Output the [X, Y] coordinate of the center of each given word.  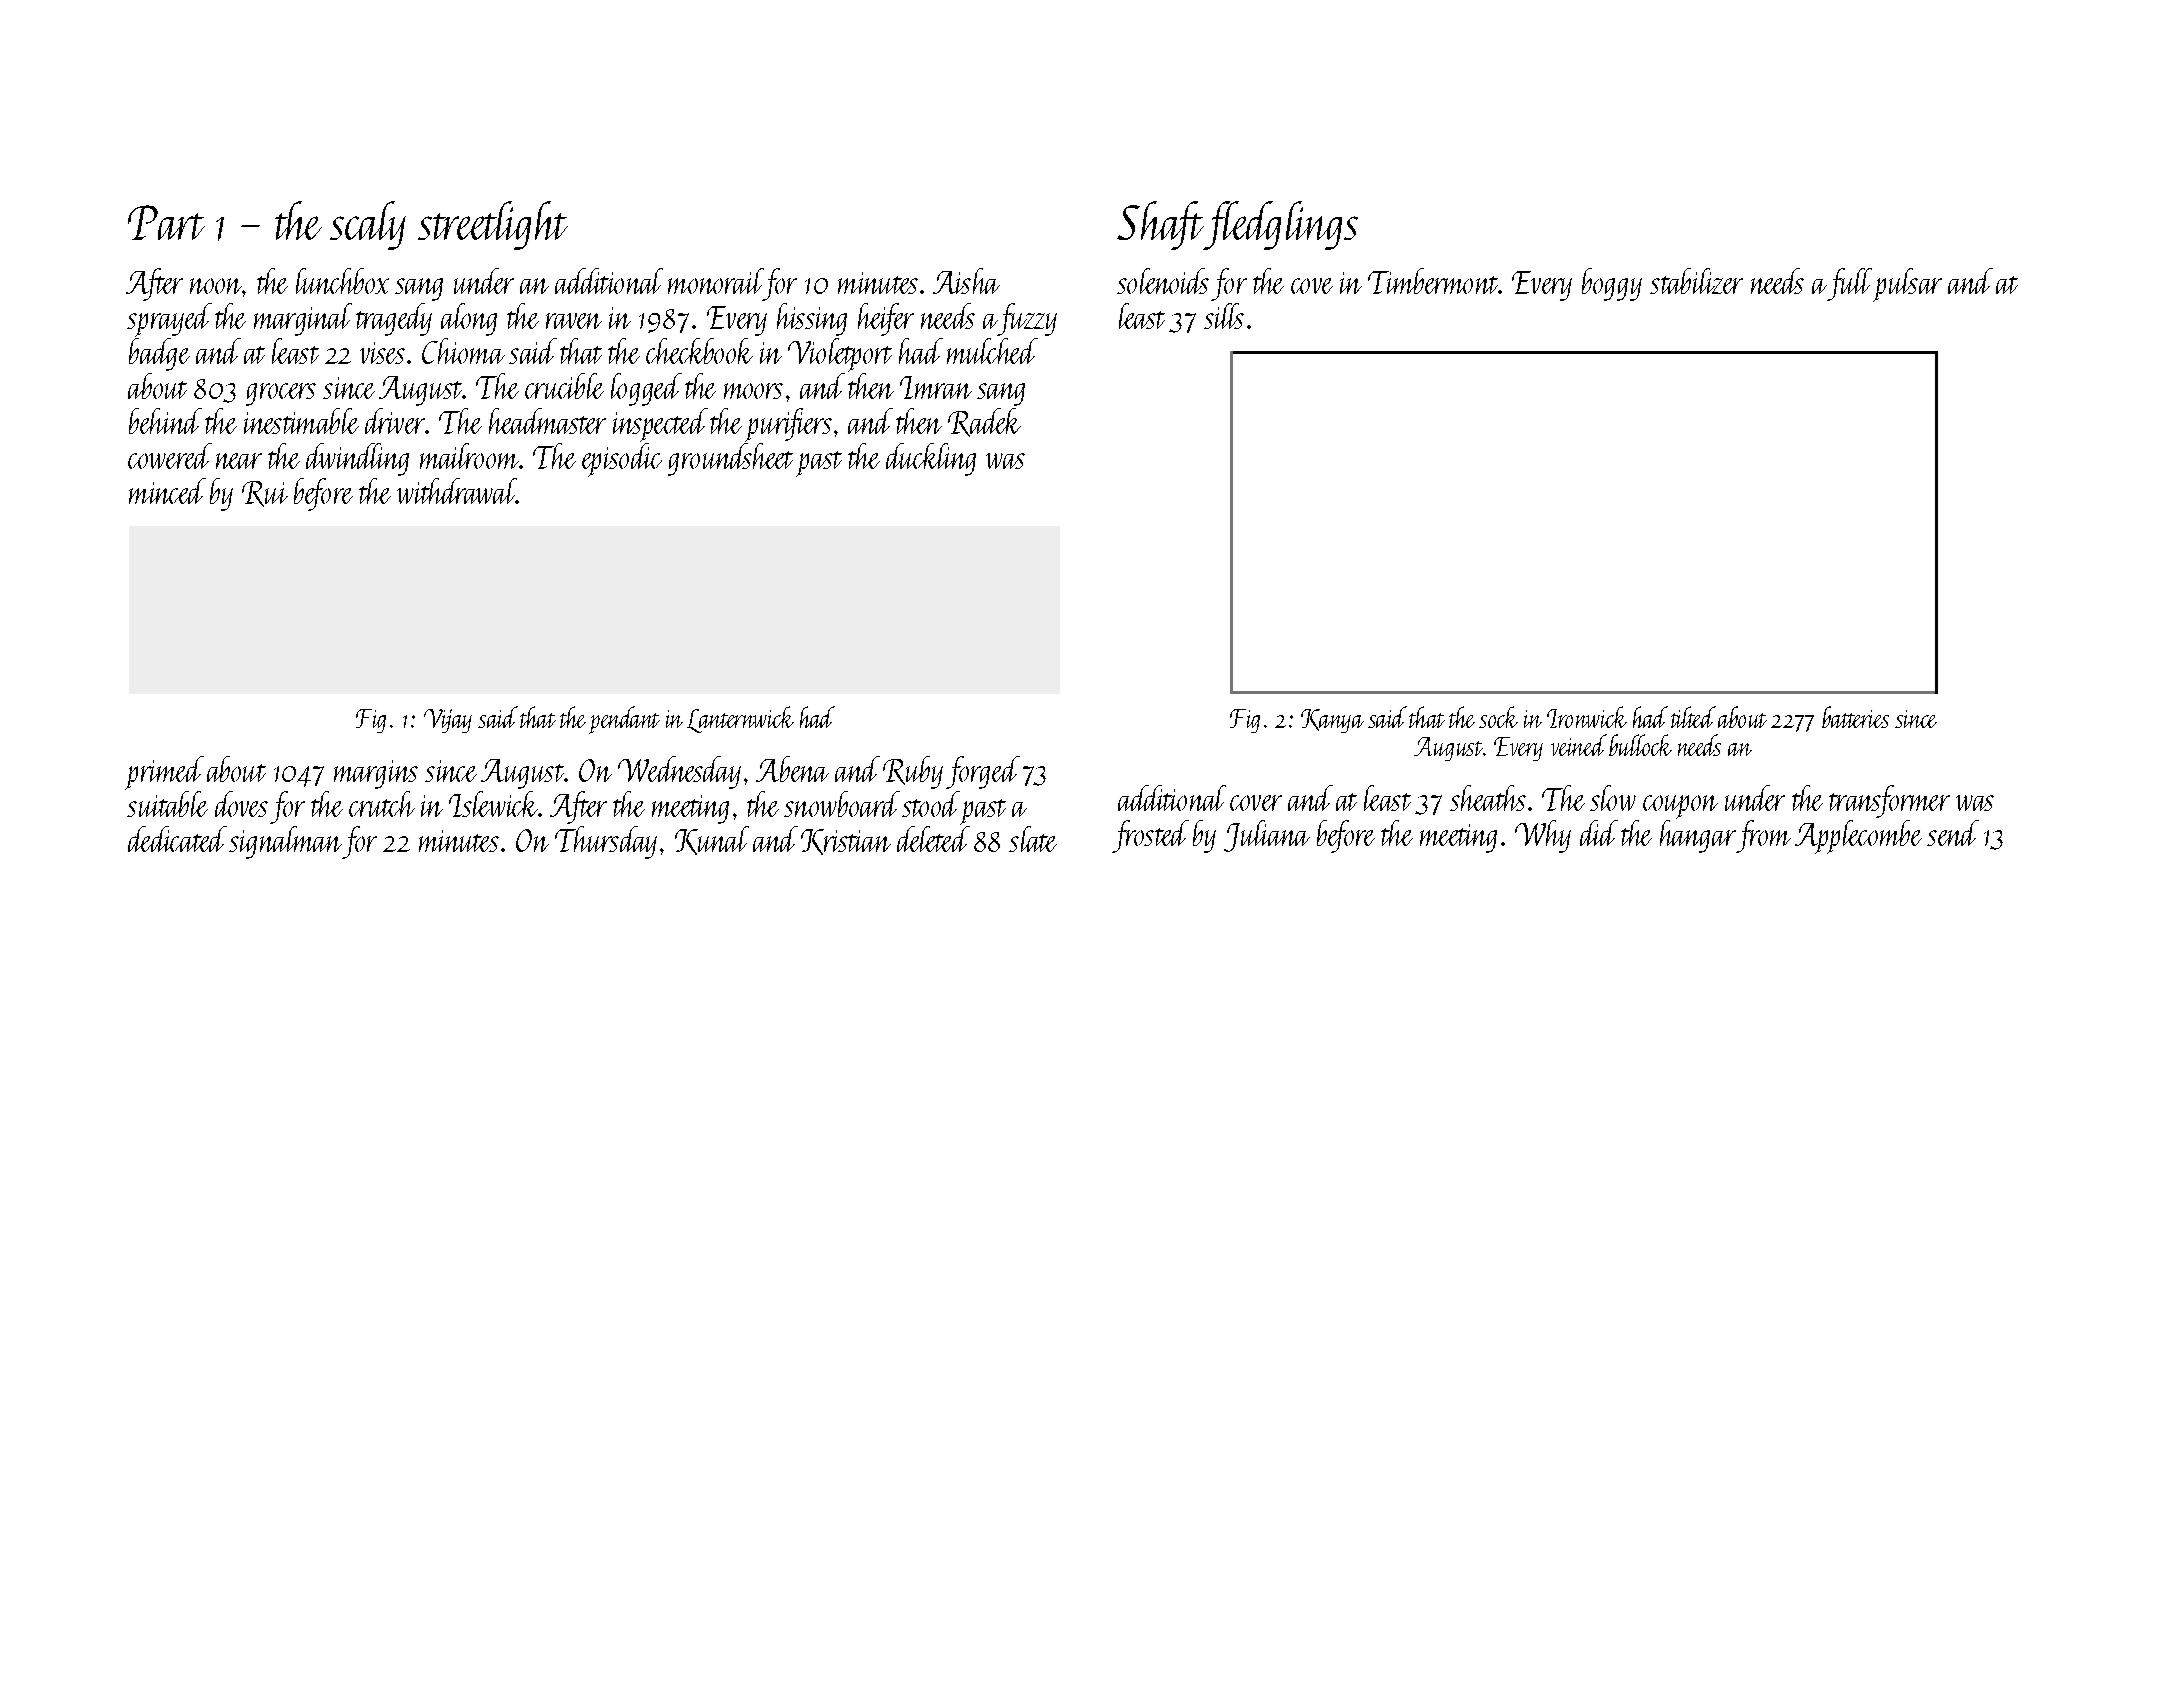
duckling [931, 459]
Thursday [606, 842]
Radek [984, 422]
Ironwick [1587, 717]
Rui [265, 494]
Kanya [1332, 721]
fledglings [1281, 225]
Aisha [966, 281]
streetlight [493, 225]
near [239, 461]
